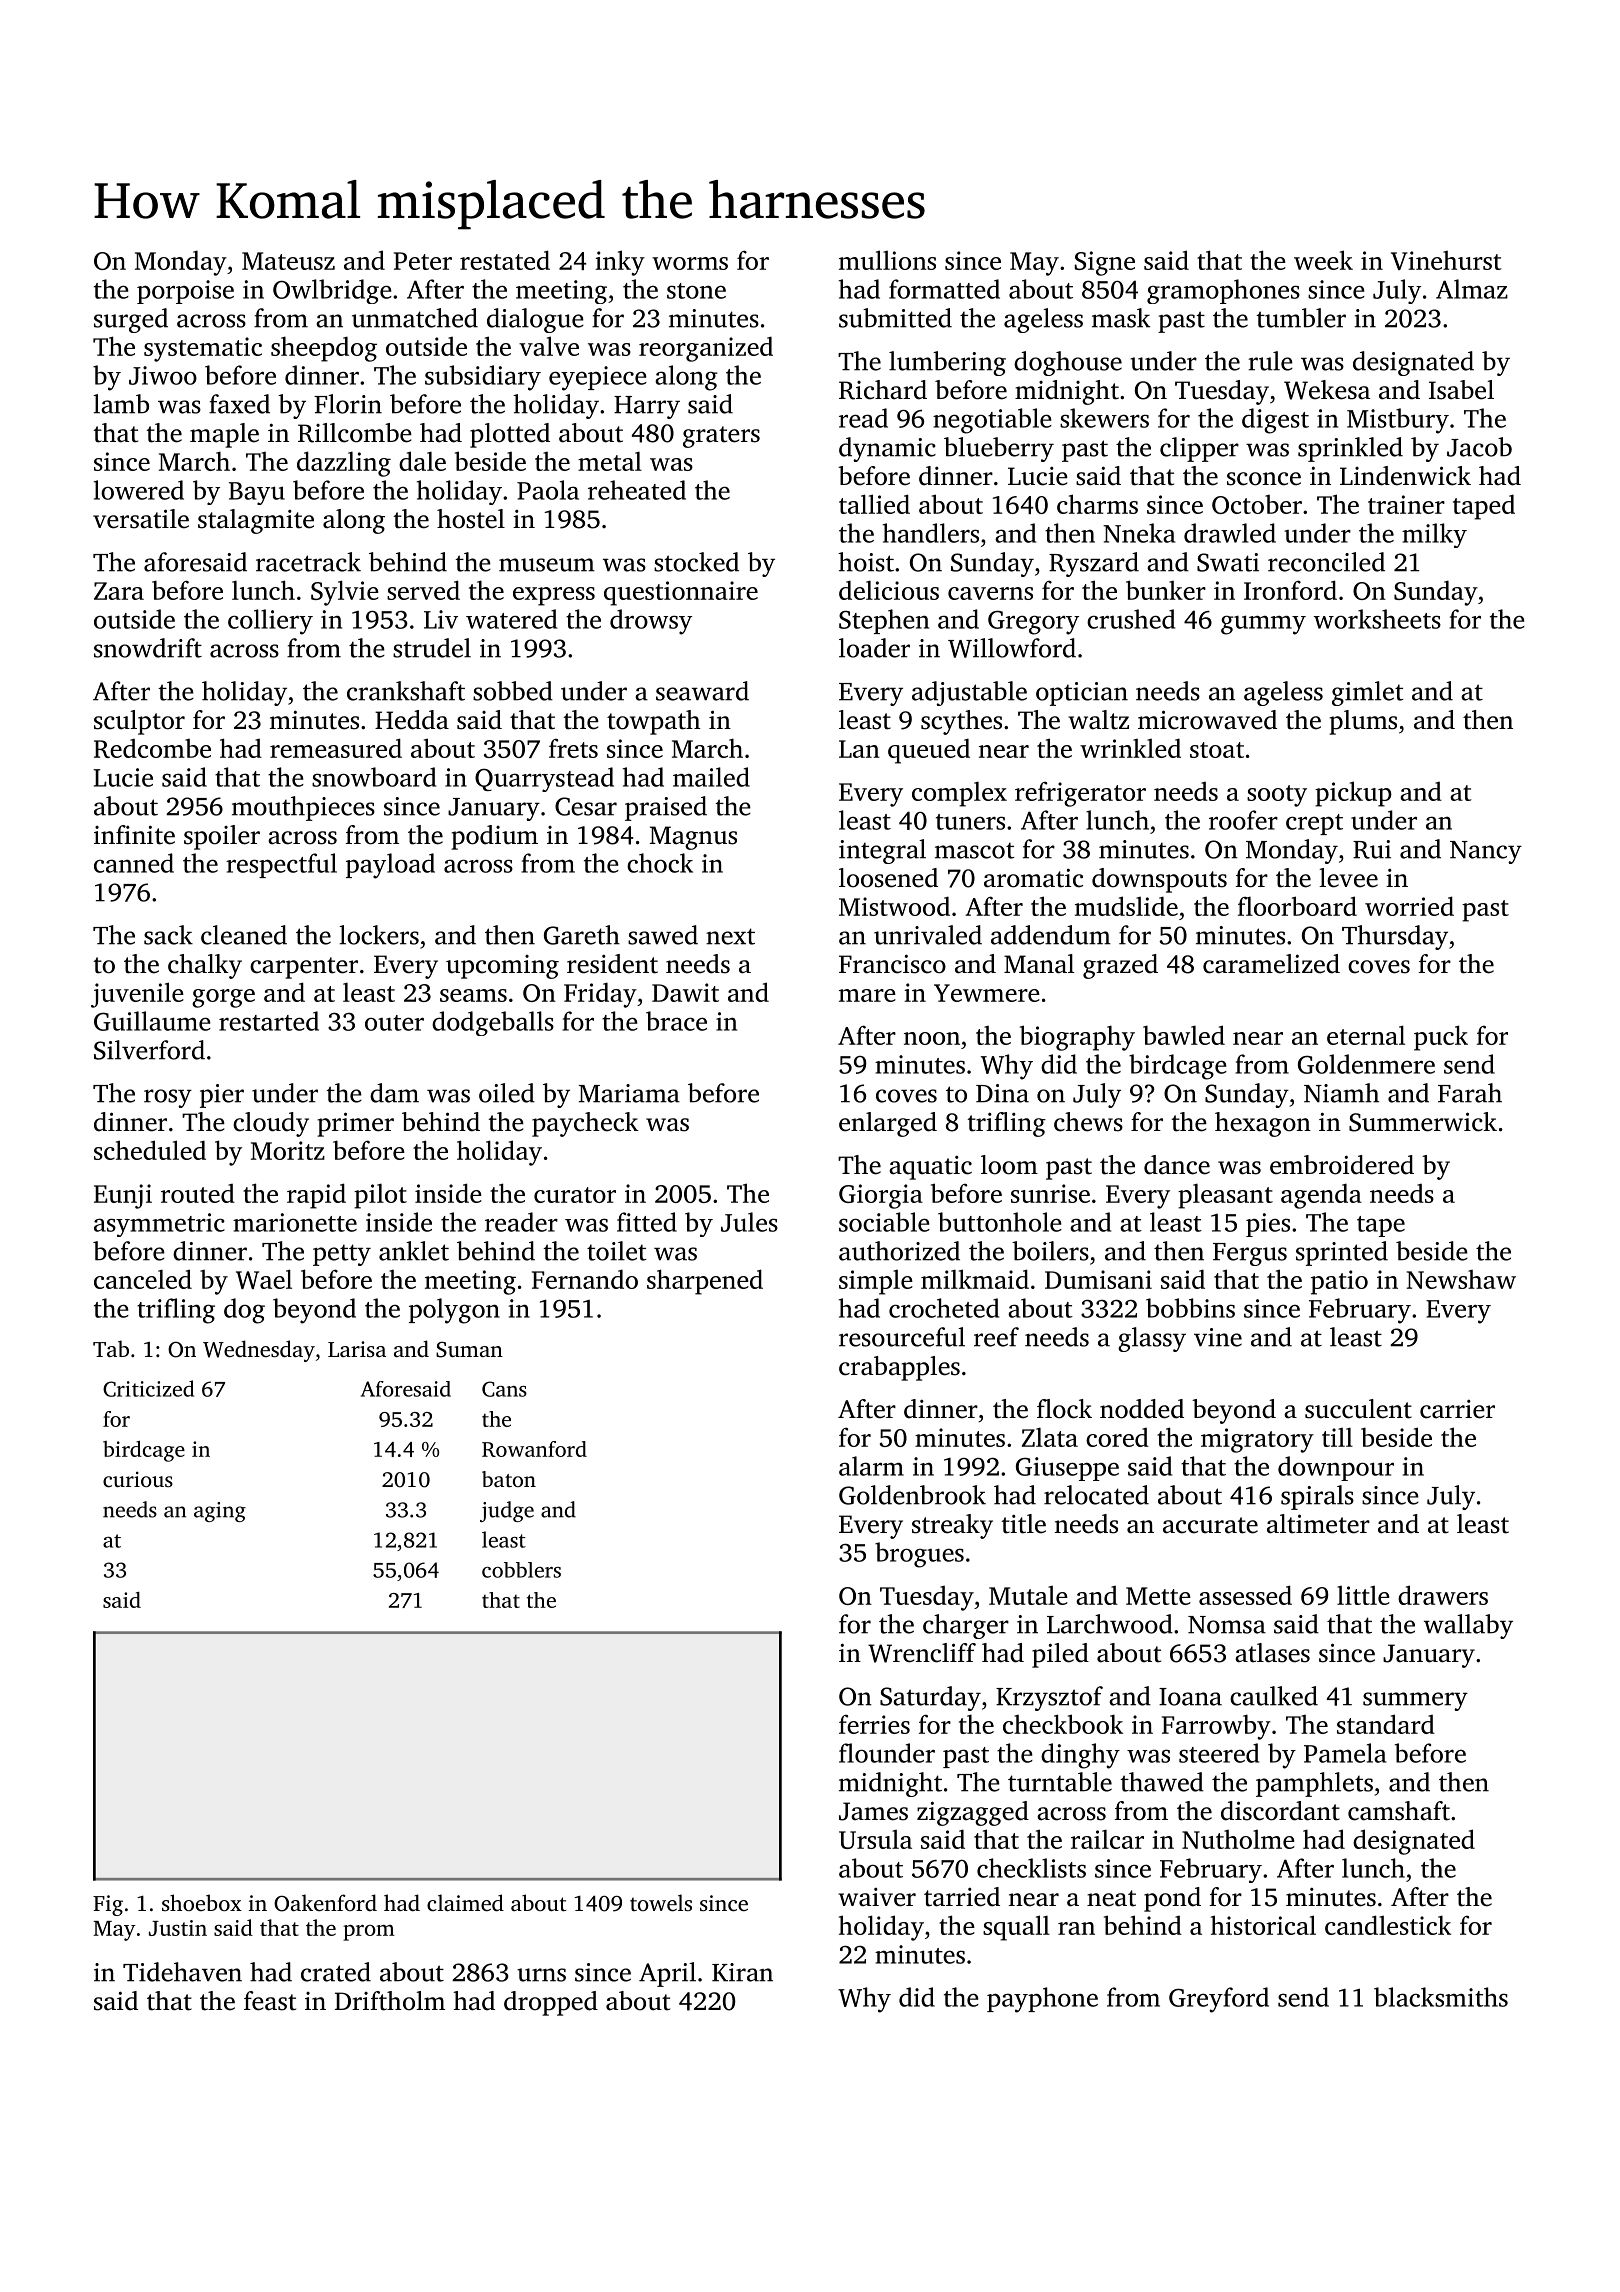 This screenshot has height=2292, width=1620. I want to click on stone, so click(696, 291).
